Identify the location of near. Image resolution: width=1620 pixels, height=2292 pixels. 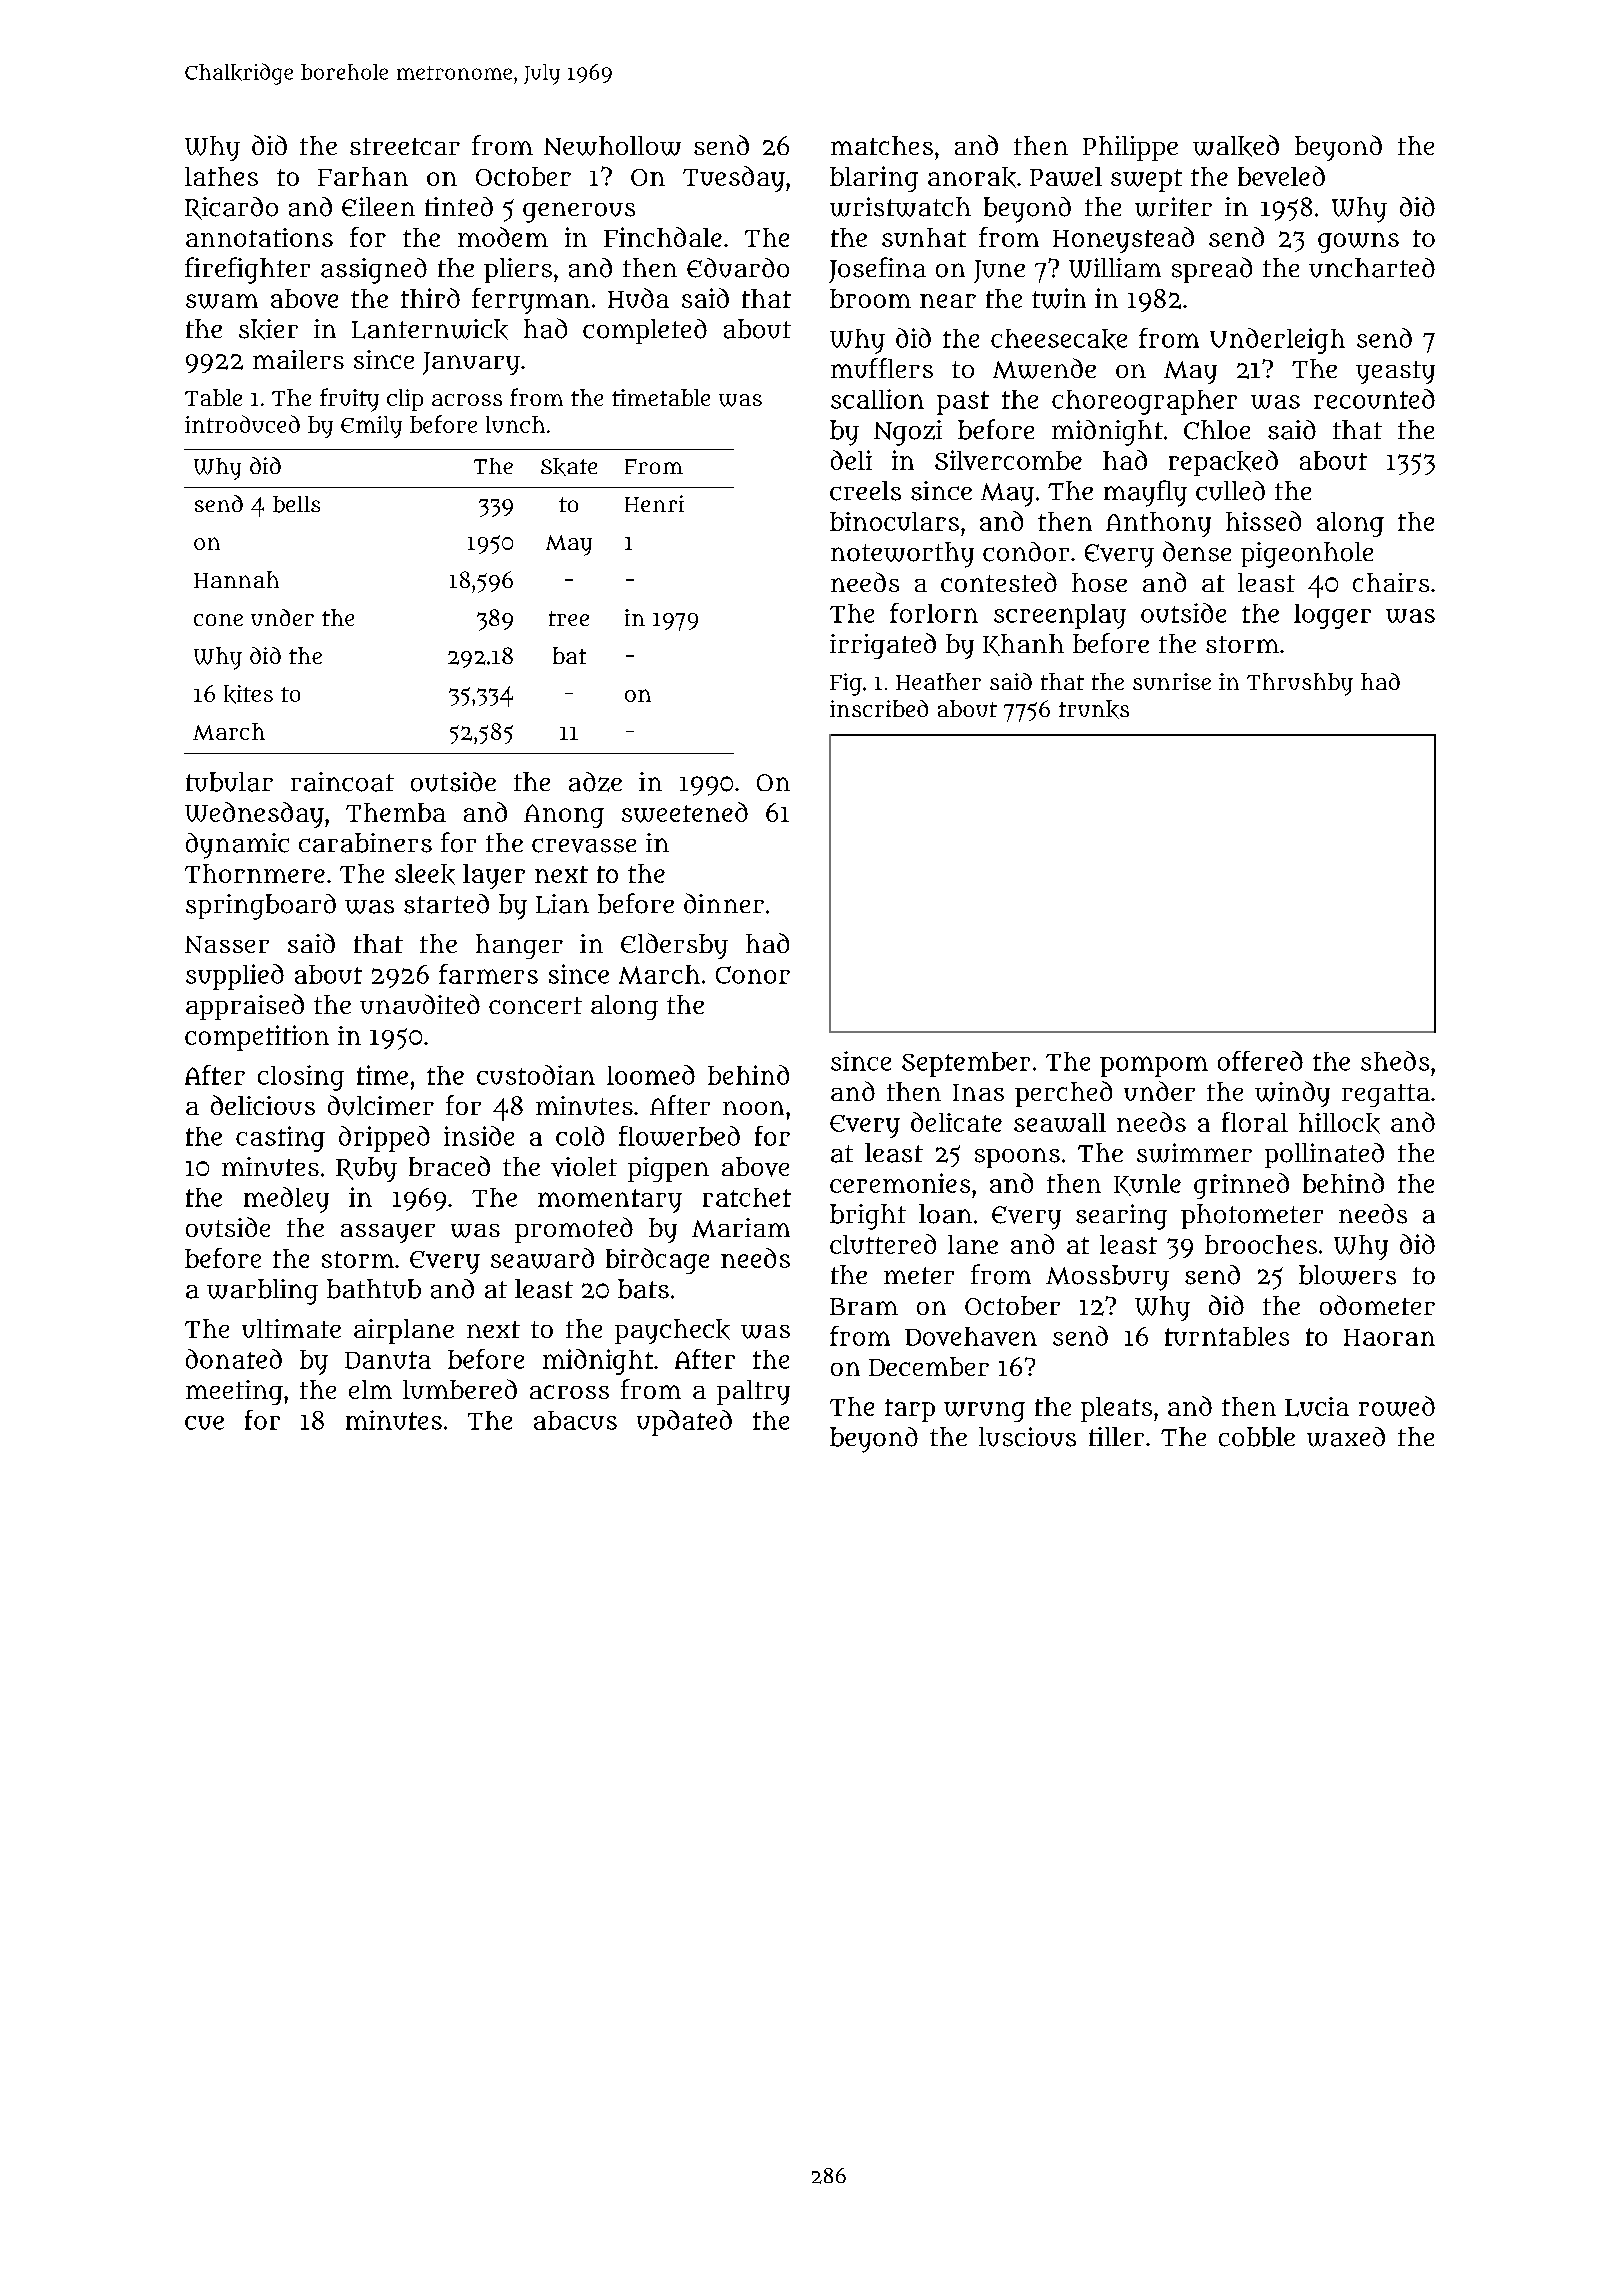
(948, 301).
